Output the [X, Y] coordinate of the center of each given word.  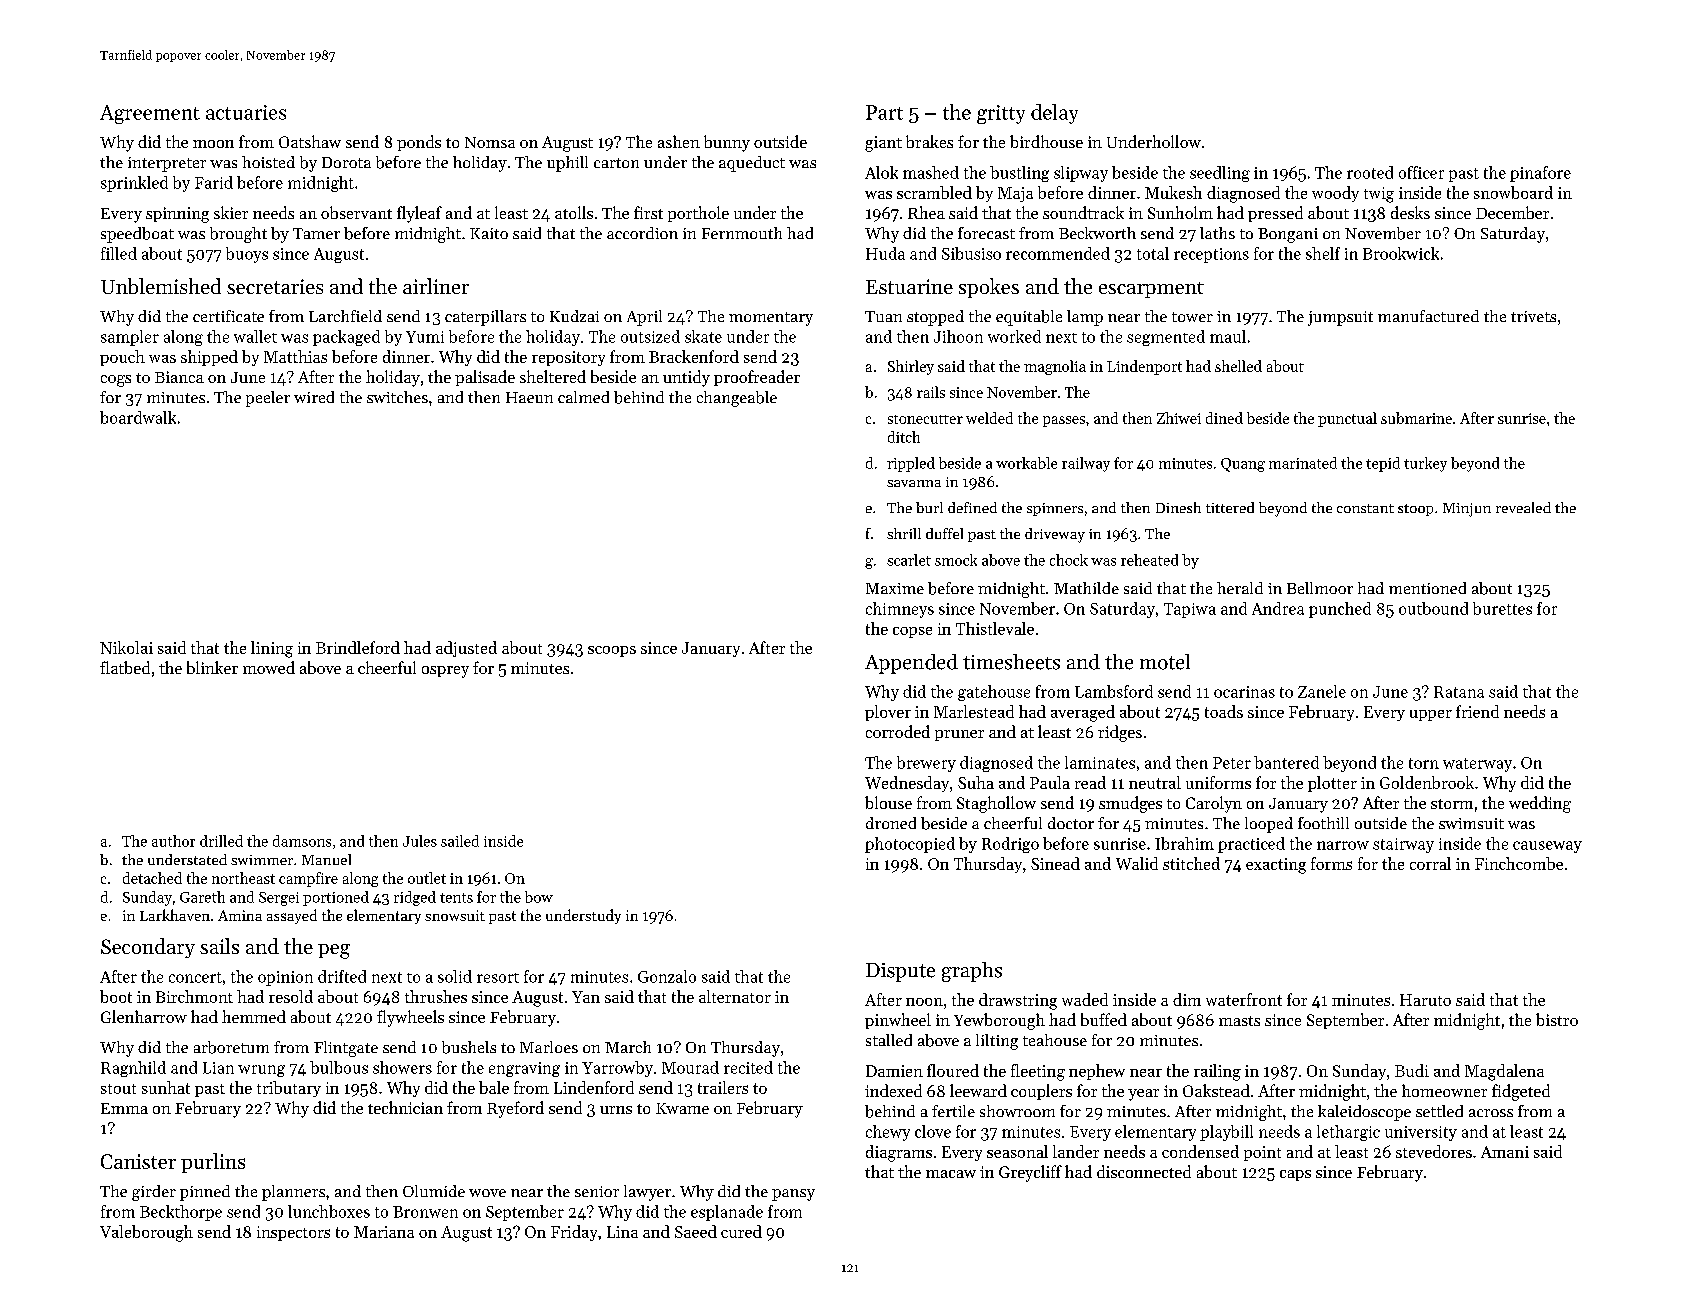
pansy [793, 1195]
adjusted [466, 649]
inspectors [293, 1233]
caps [1295, 1175]
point [1262, 1153]
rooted [1370, 172]
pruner [959, 735]
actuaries [246, 112]
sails [219, 946]
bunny [727, 143]
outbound [1433, 608]
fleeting [1038, 1072]
